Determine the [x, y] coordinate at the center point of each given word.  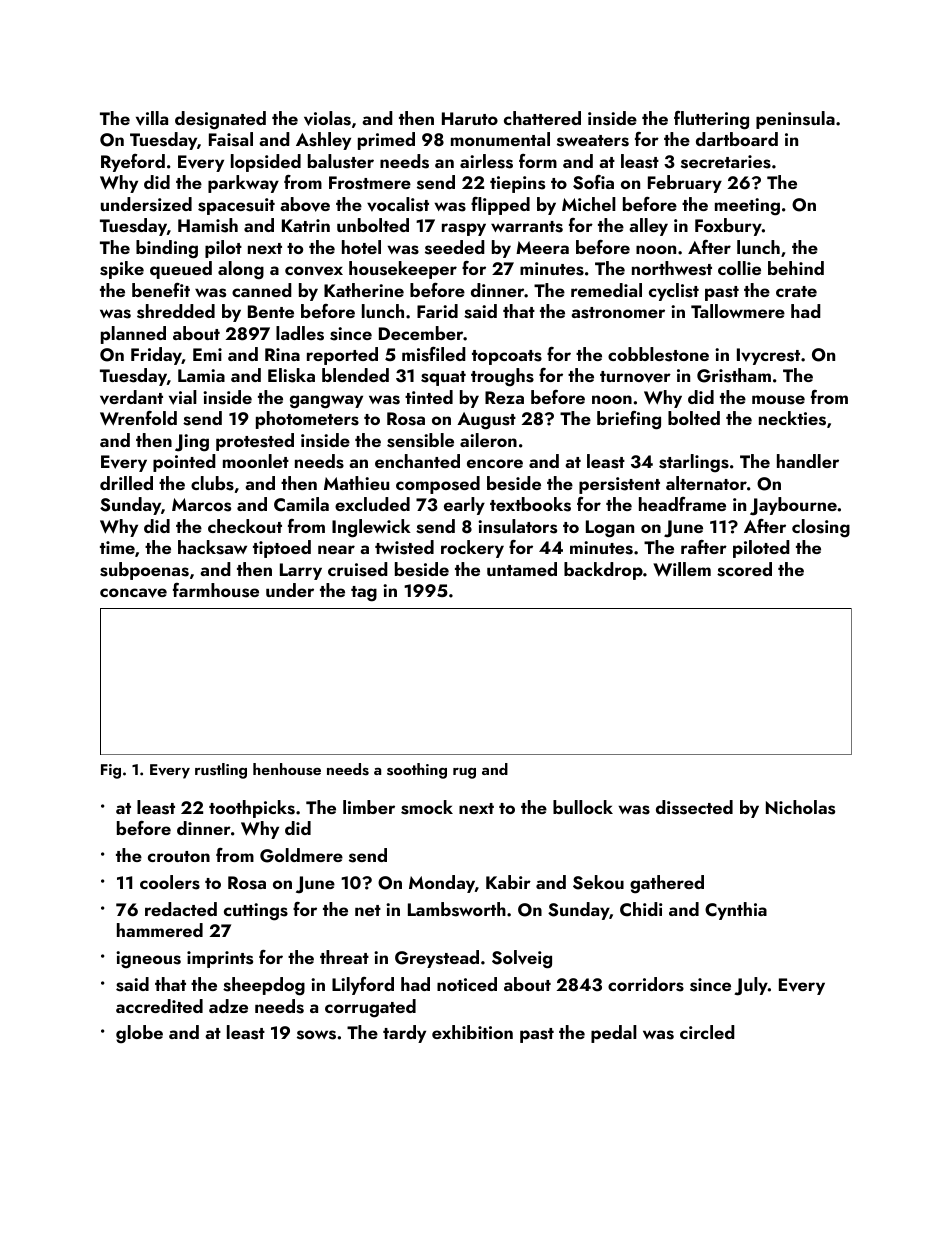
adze [228, 1006]
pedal [614, 1034]
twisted [404, 547]
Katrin [306, 225]
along [241, 270]
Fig [111, 771]
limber [369, 807]
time [117, 547]
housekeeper [403, 270]
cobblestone [658, 354]
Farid [437, 311]
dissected [694, 807]
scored [744, 569]
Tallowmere [738, 311]
